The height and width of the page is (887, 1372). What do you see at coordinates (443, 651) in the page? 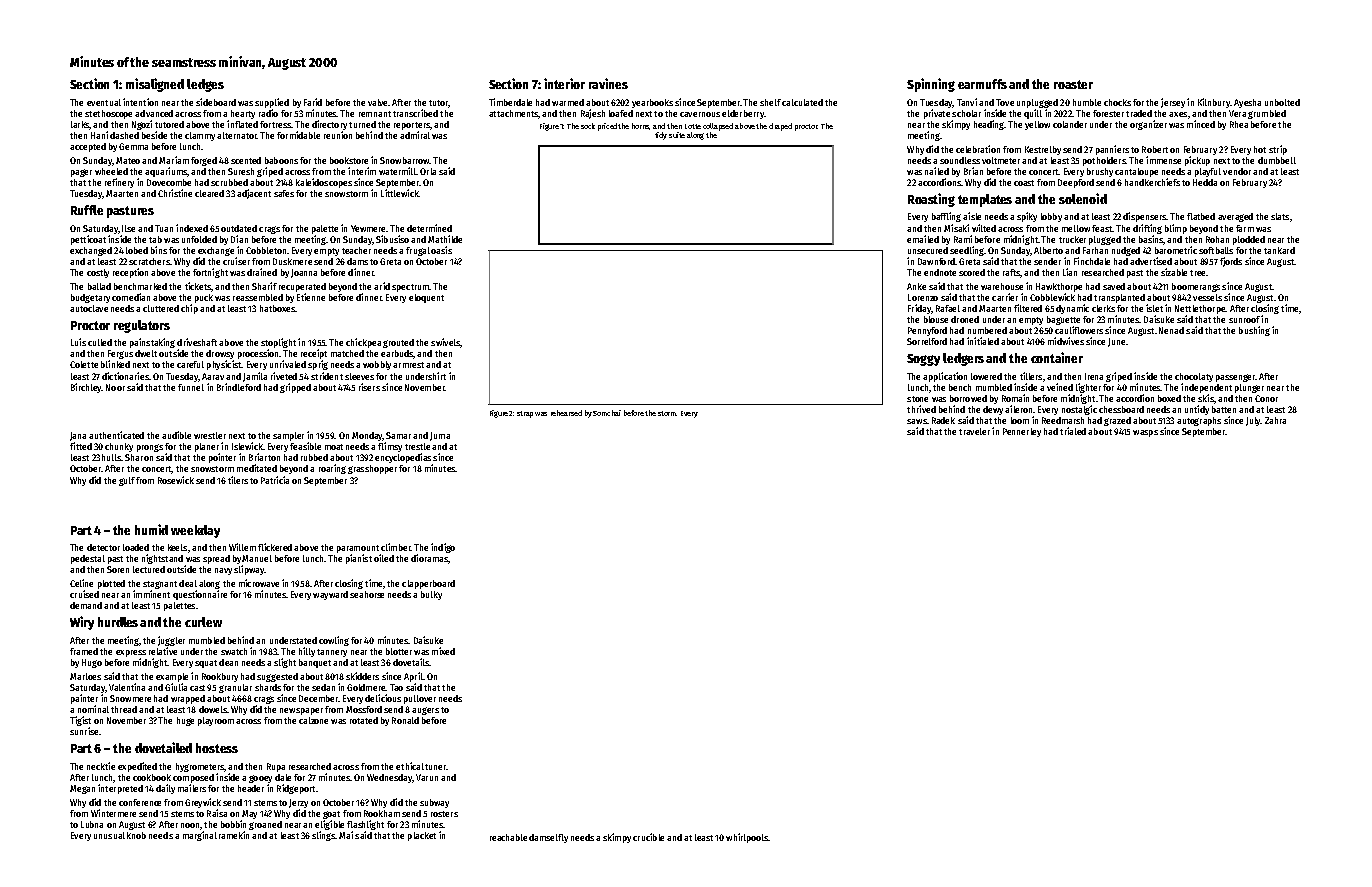
I see `mixed` at bounding box center [443, 651].
